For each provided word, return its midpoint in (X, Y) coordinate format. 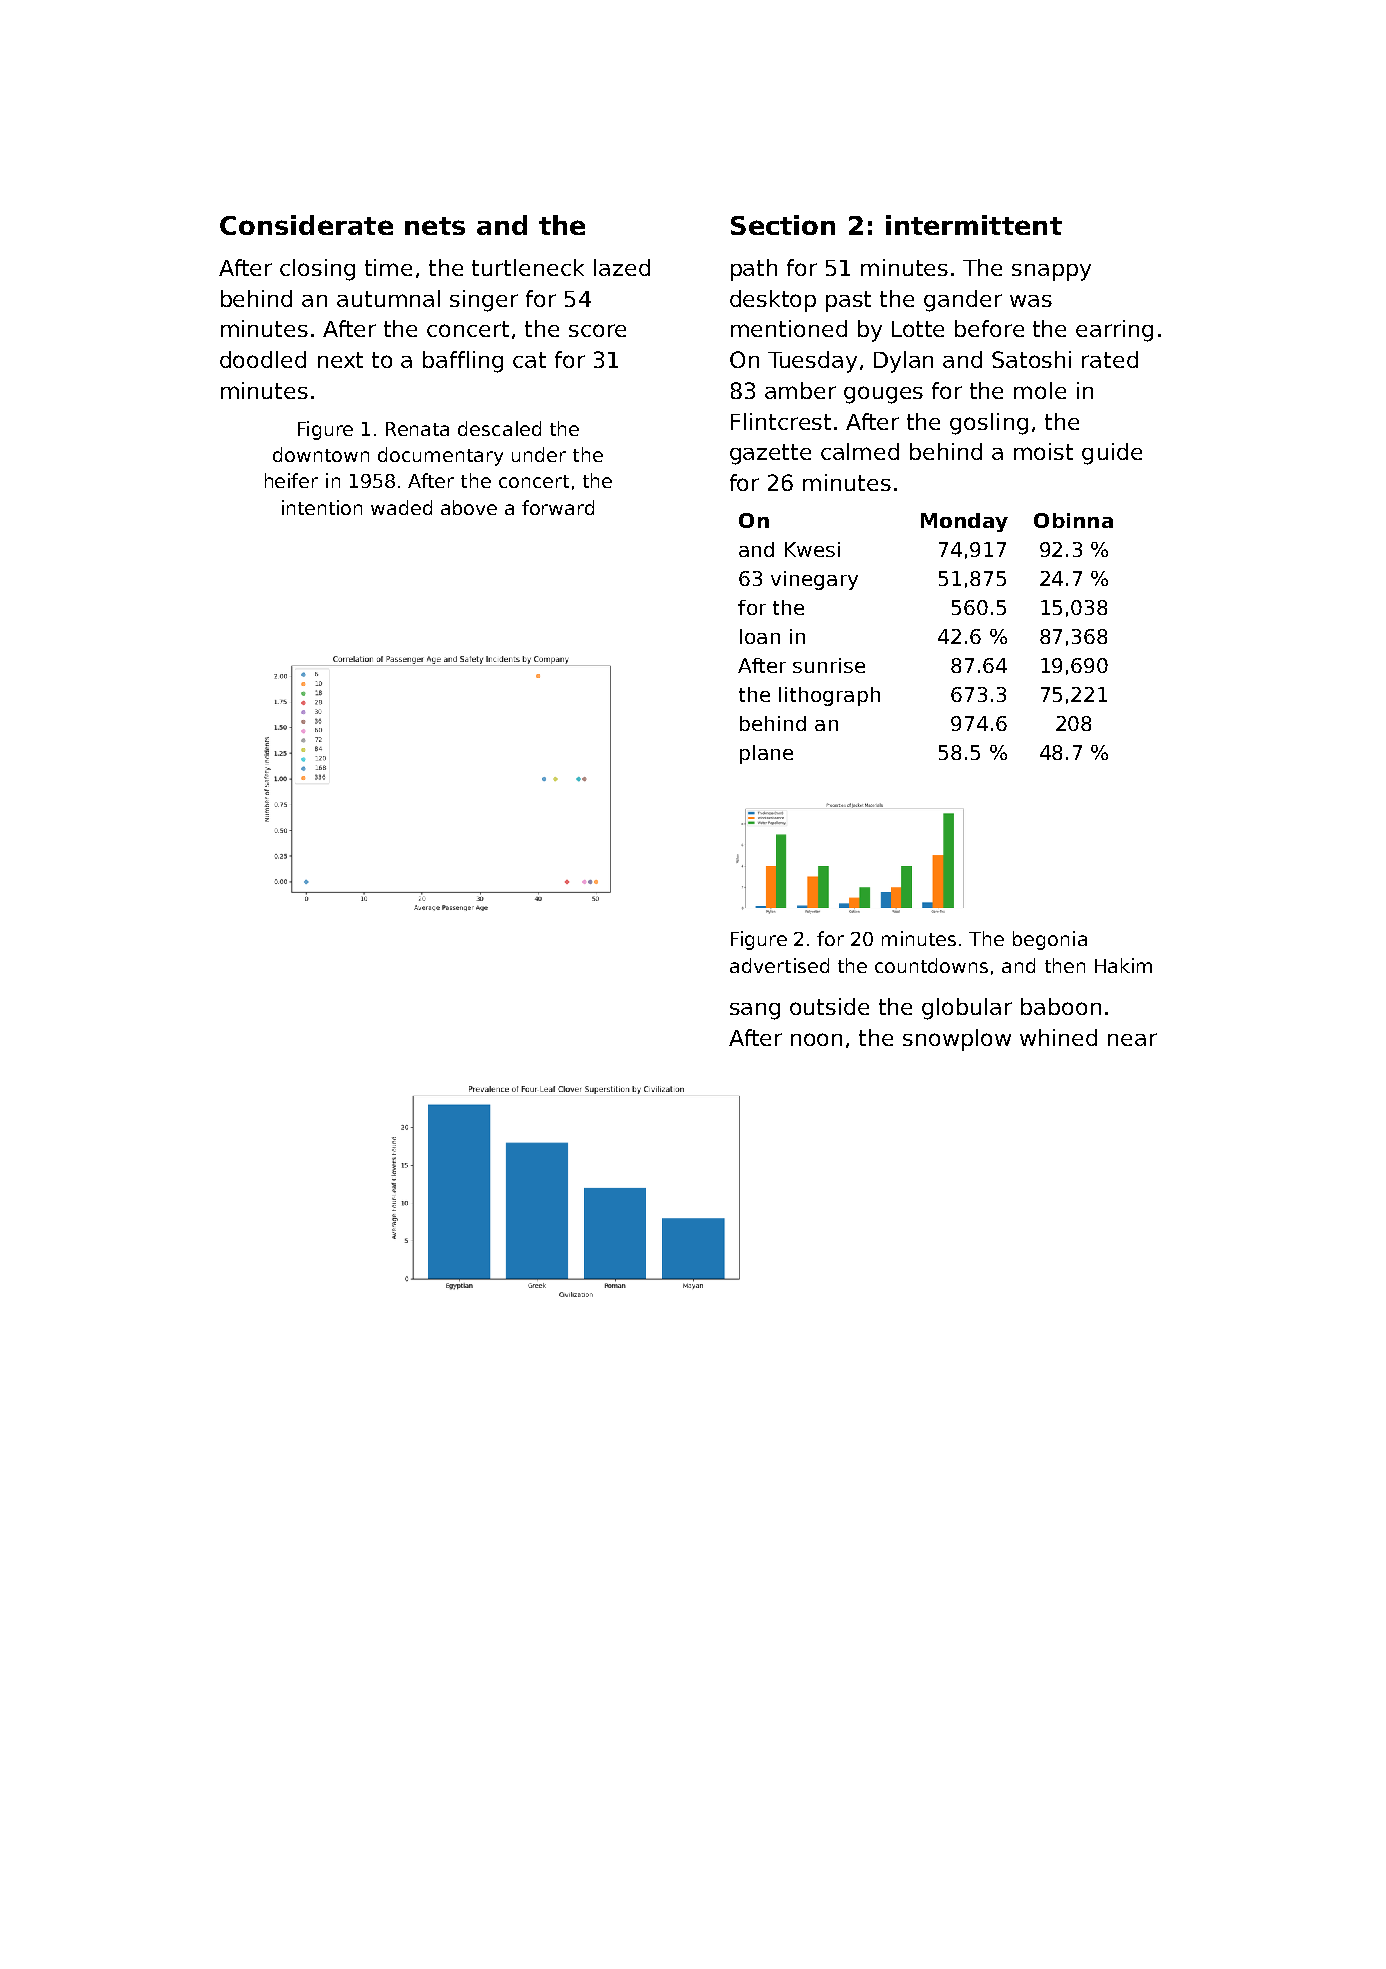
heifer (291, 480)
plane (766, 754)
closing (317, 270)
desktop (773, 301)
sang (755, 1011)
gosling (989, 424)
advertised (779, 965)
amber (800, 390)
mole (1040, 390)
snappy (1051, 272)
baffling (463, 362)
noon (816, 1039)
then (1065, 965)
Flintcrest (781, 421)
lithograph (829, 696)
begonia (1050, 940)
